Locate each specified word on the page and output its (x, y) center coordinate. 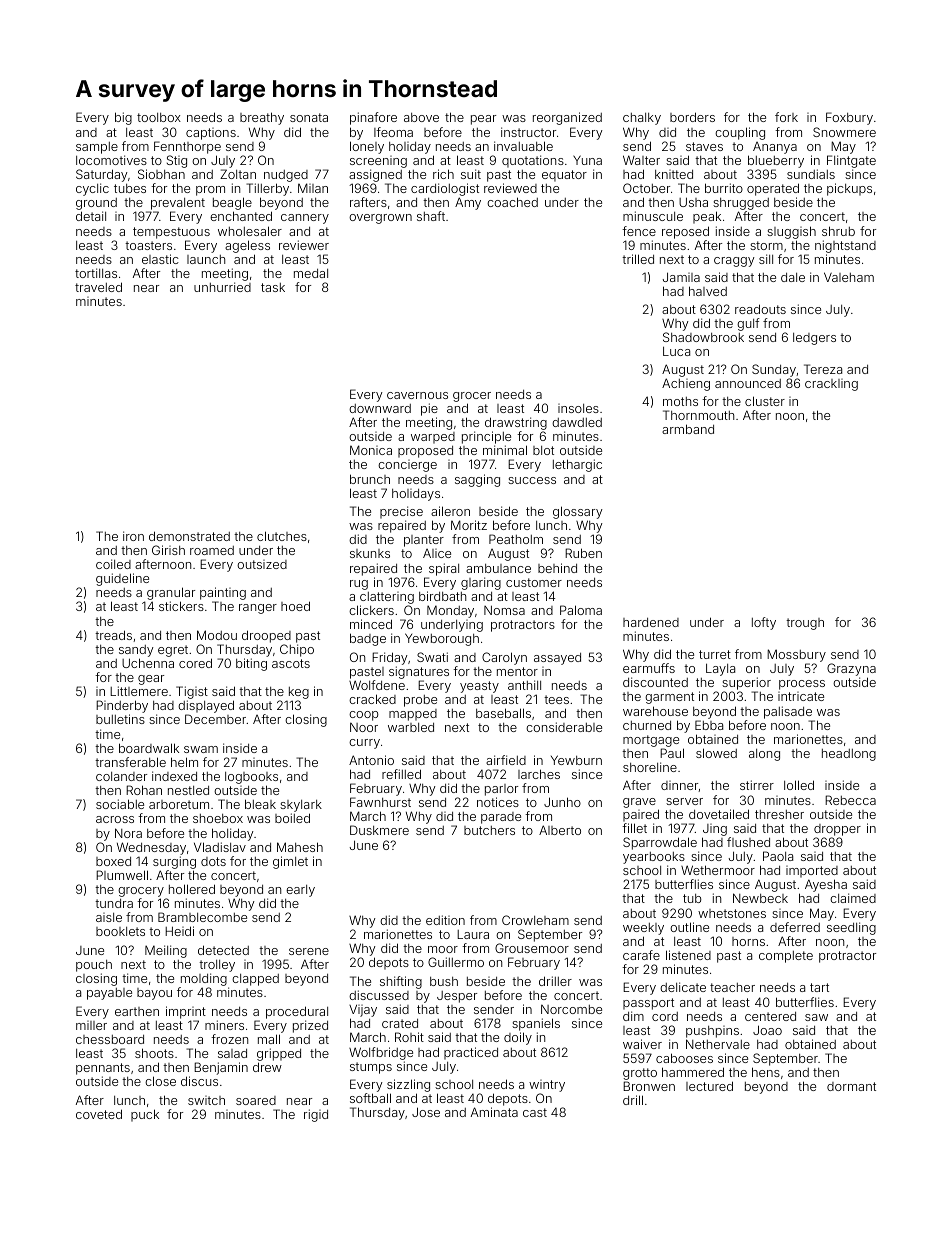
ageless (247, 246)
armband (688, 429)
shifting (401, 982)
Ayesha (826, 885)
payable (109, 994)
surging (174, 862)
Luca (676, 351)
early (300, 891)
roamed (212, 550)
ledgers (814, 339)
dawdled (577, 422)
